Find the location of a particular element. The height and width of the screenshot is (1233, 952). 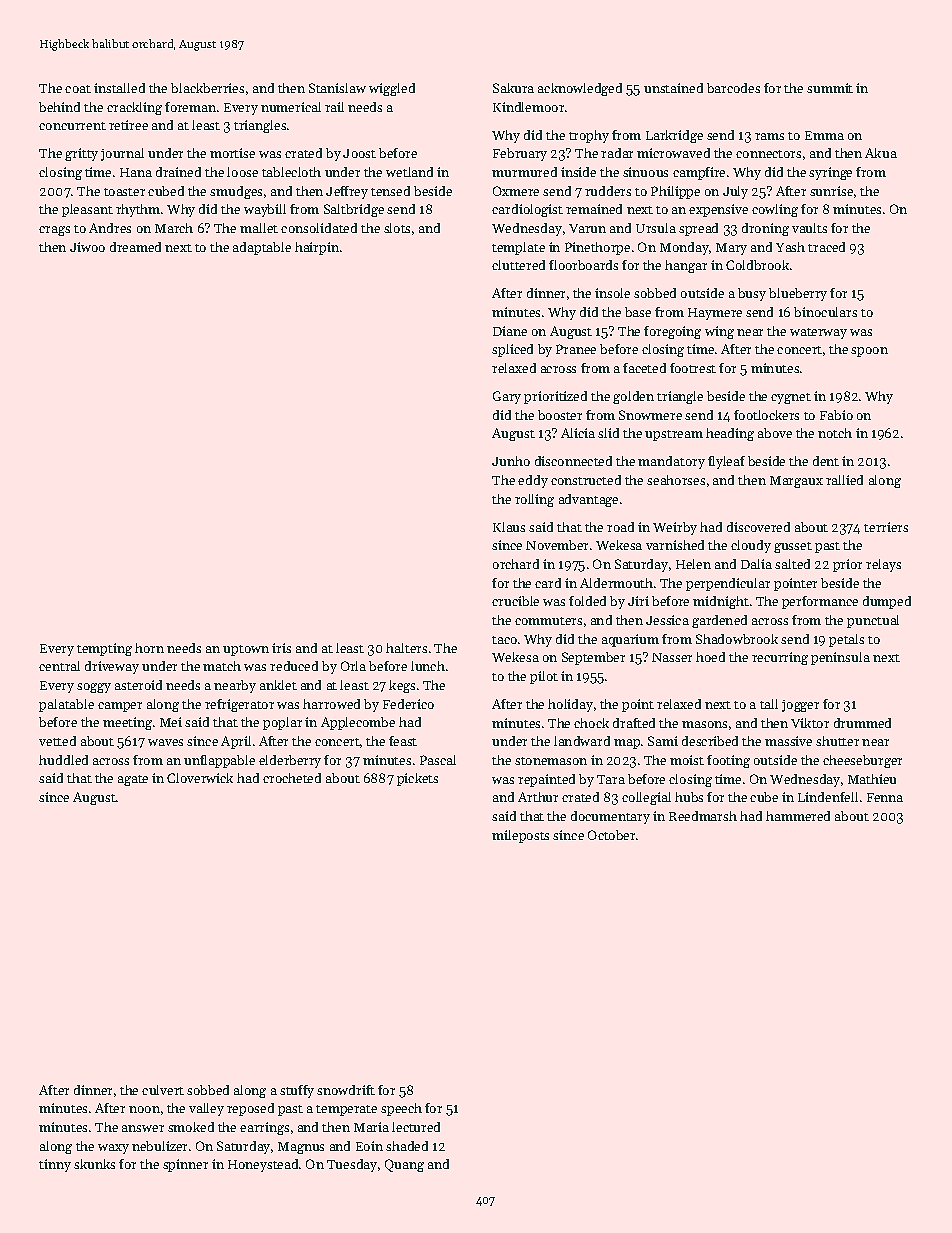

Sakura is located at coordinates (513, 88).
